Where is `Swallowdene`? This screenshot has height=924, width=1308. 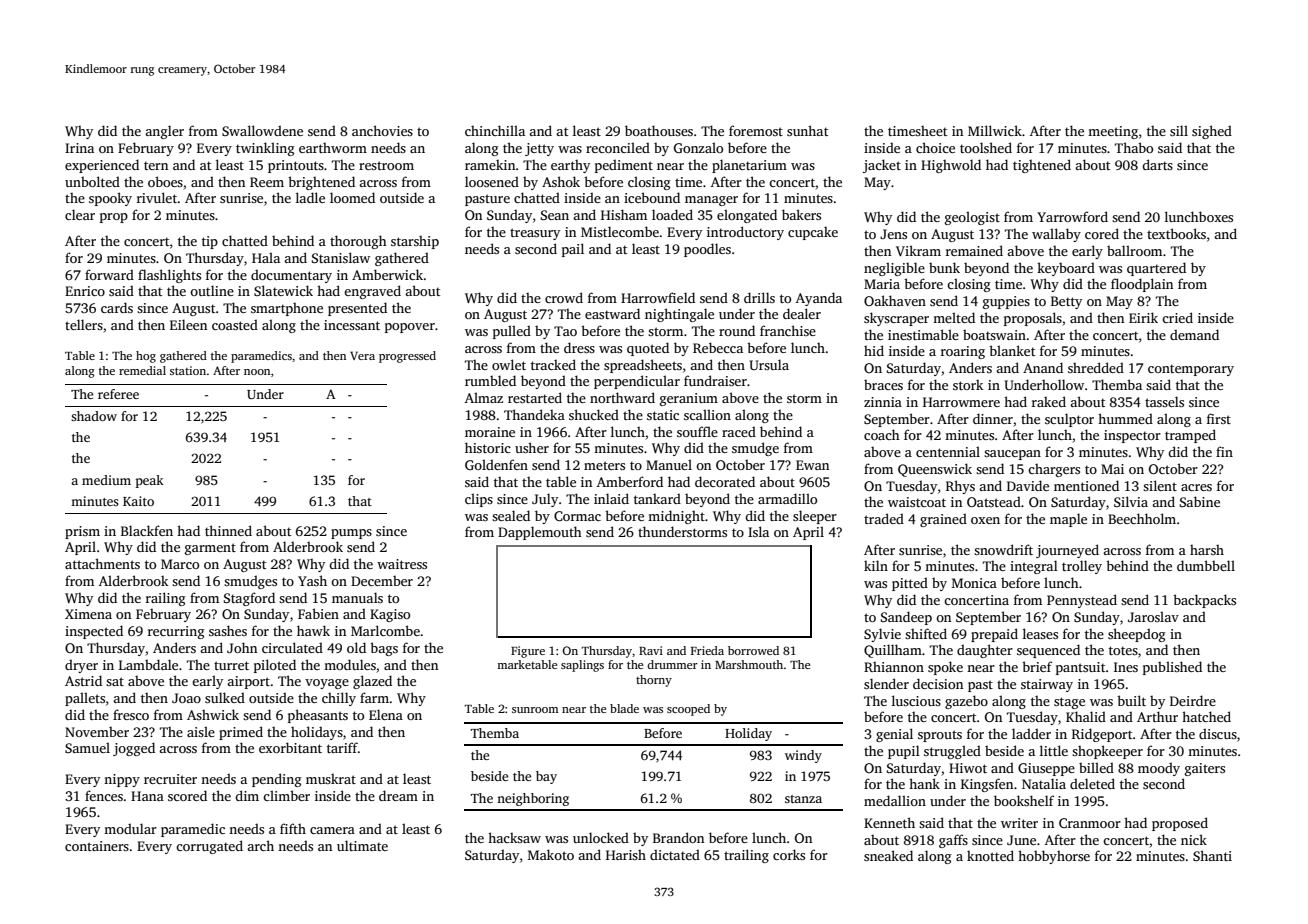 Swallowdene is located at coordinates (262, 130).
